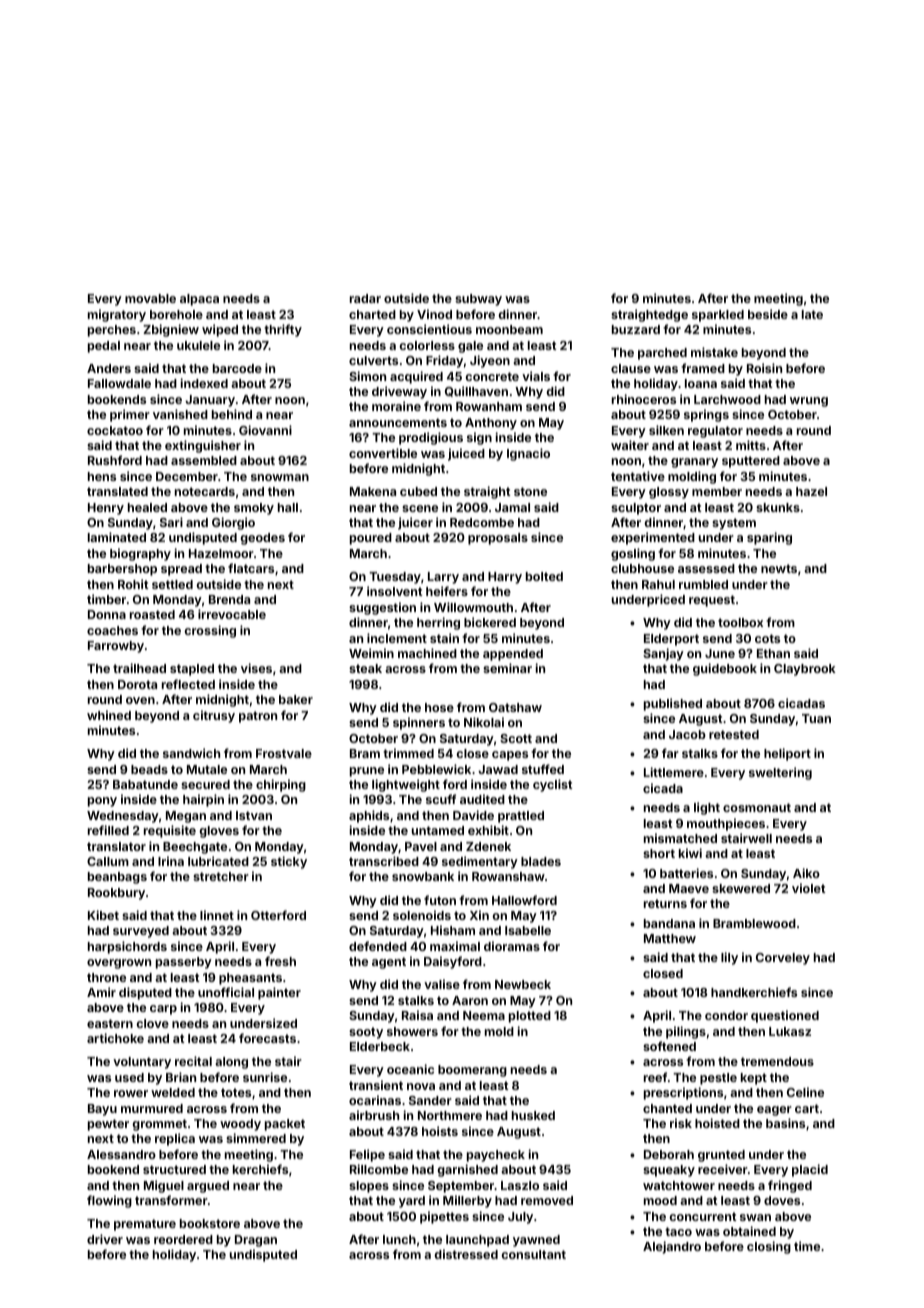 This page has height=1308, width=924. I want to click on pilings, so click(686, 1032).
